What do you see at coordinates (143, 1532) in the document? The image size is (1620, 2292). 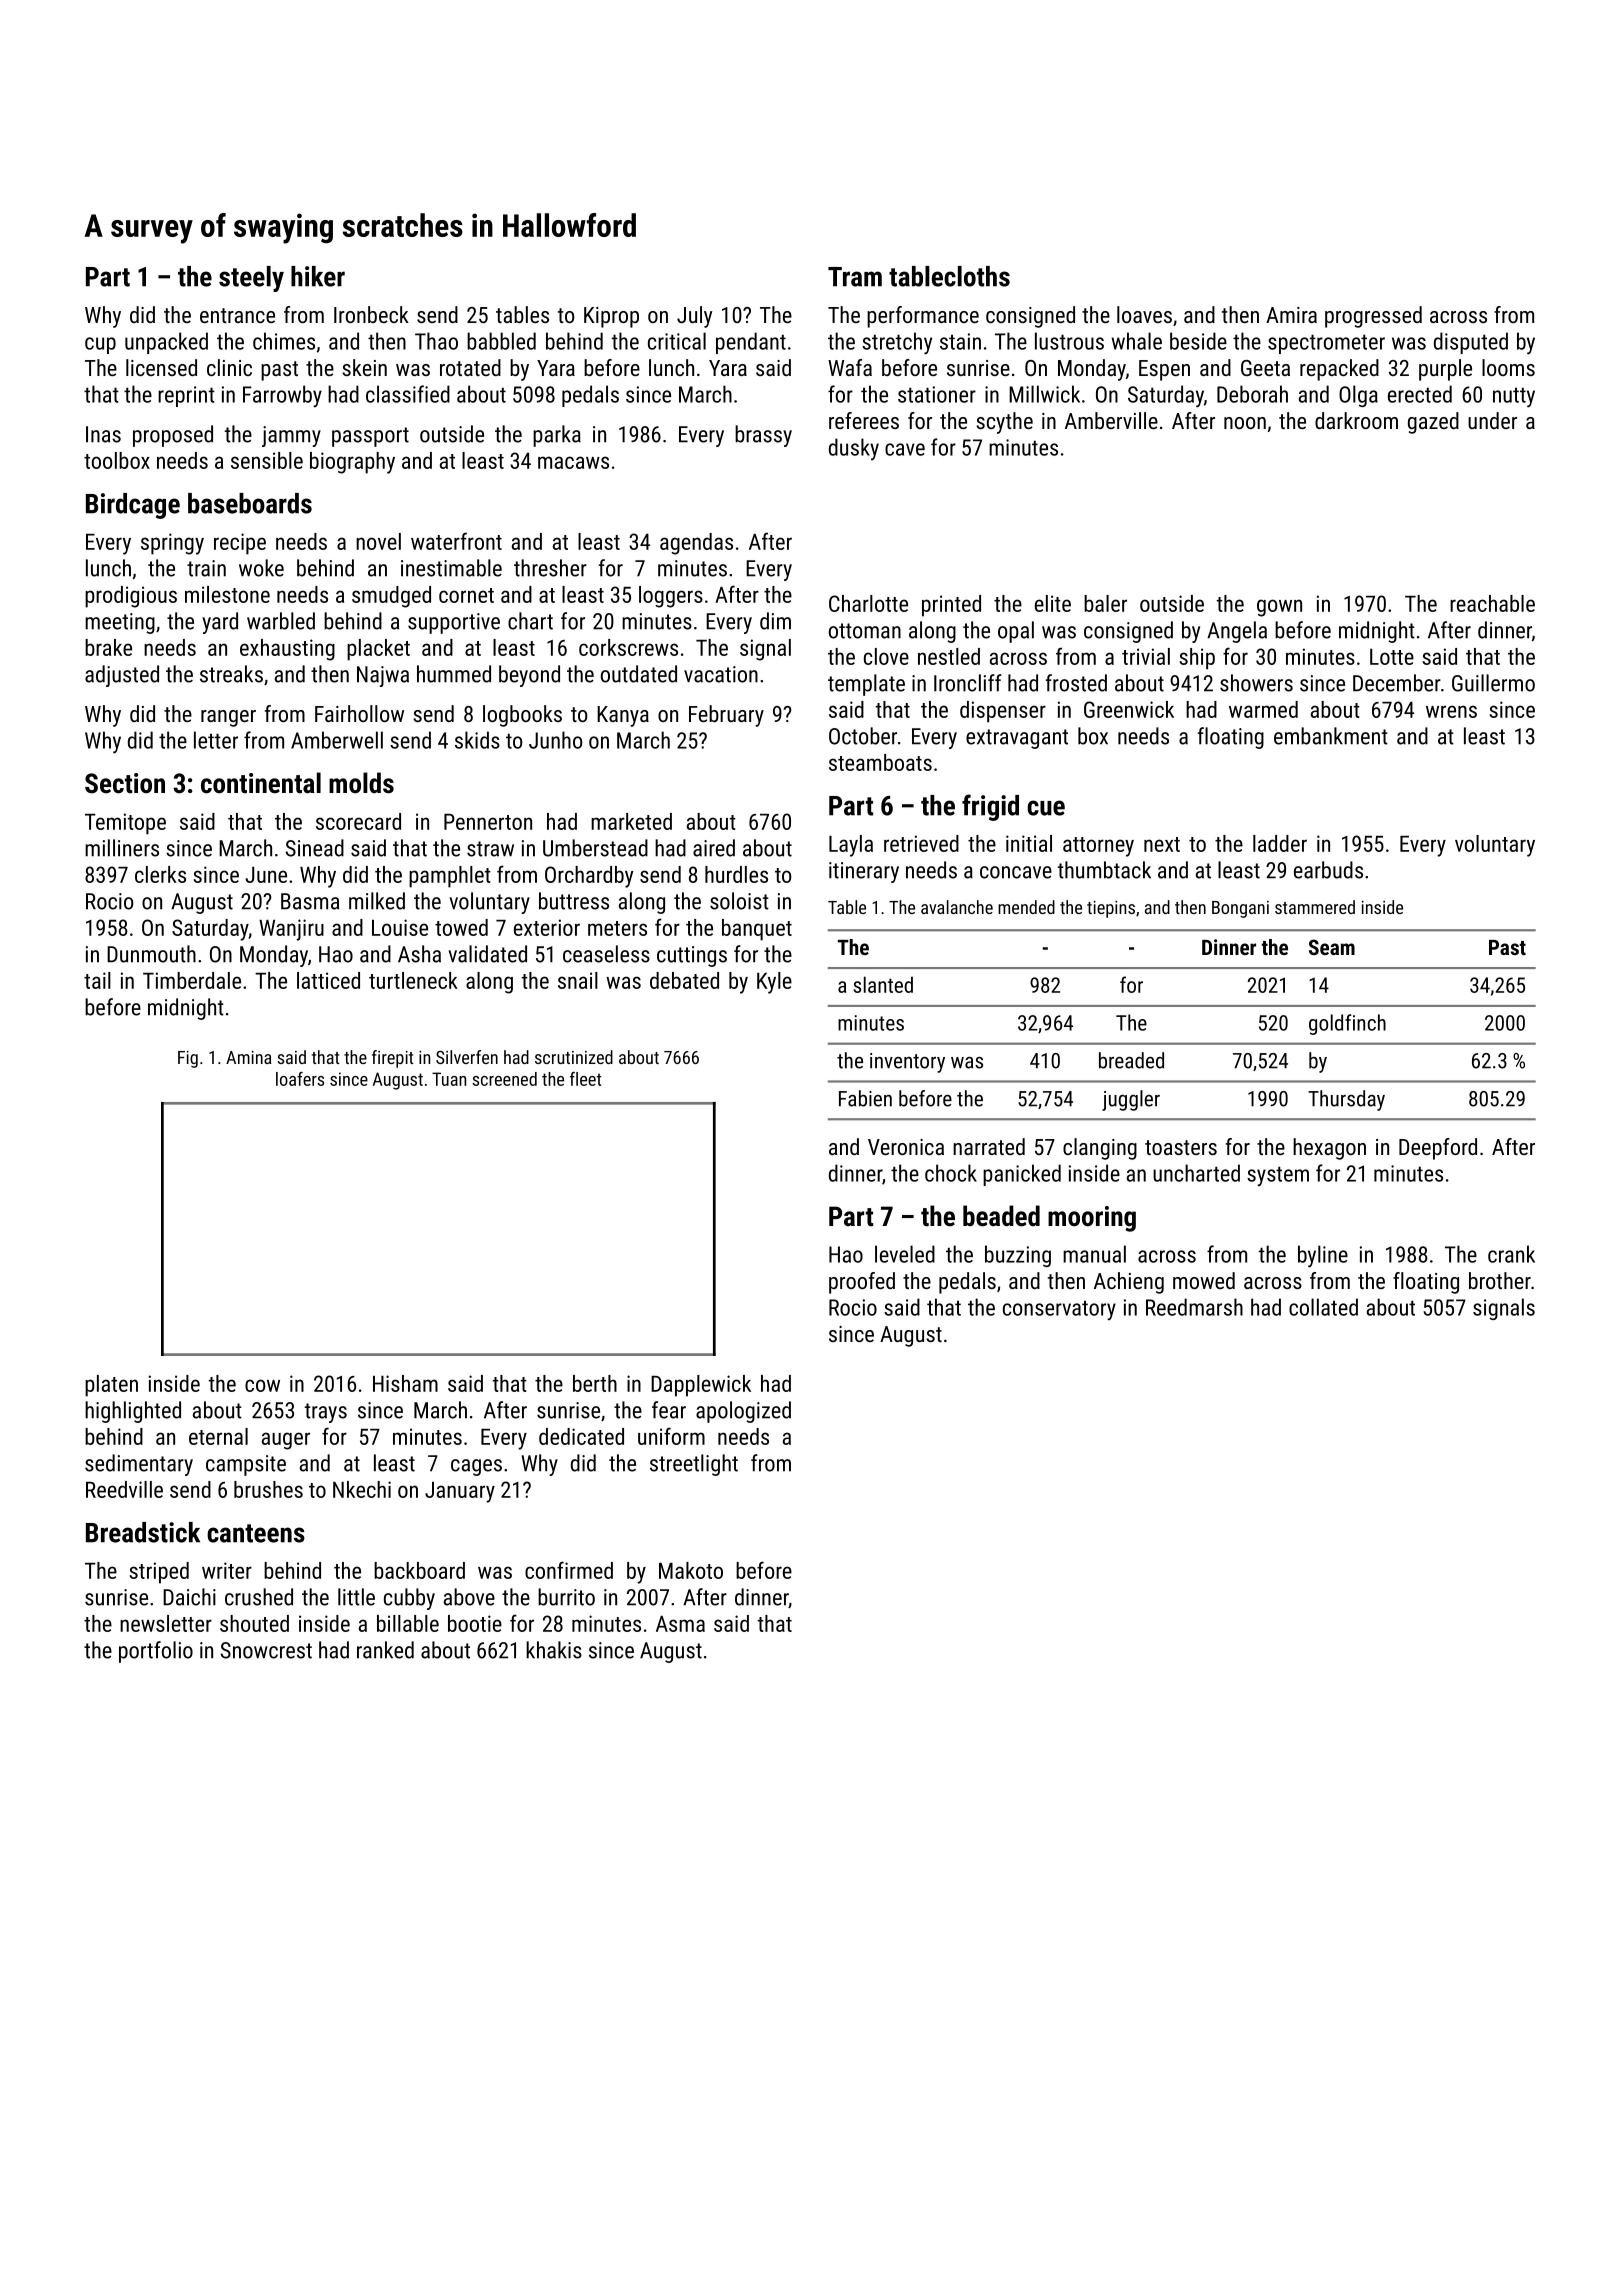 I see `Breadstick` at bounding box center [143, 1532].
